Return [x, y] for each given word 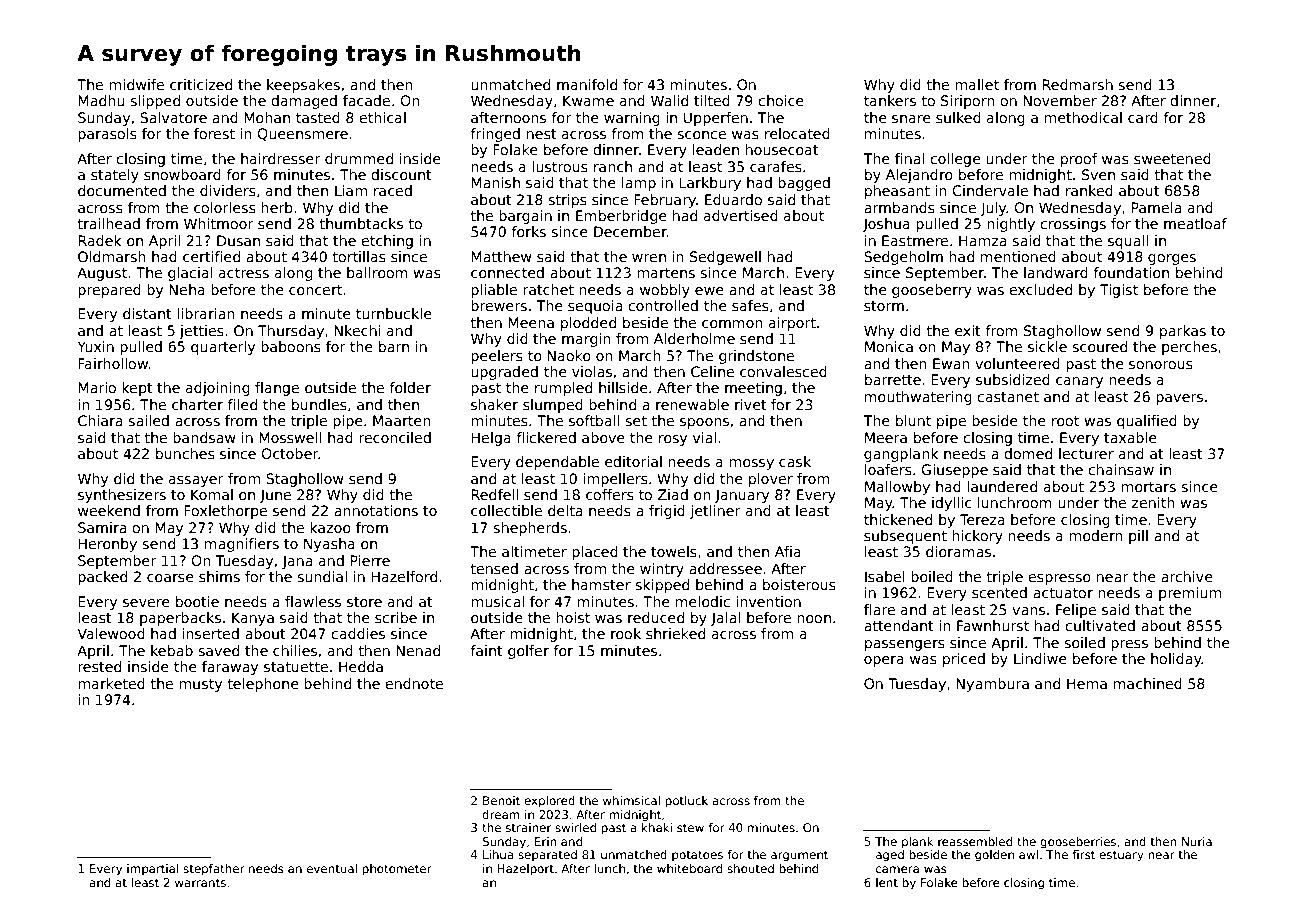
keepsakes [303, 86]
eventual [332, 868]
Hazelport [525, 870]
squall [1128, 242]
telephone [263, 685]
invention [768, 601]
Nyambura [992, 685]
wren [649, 258]
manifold [587, 84]
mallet [977, 84]
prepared [109, 291]
